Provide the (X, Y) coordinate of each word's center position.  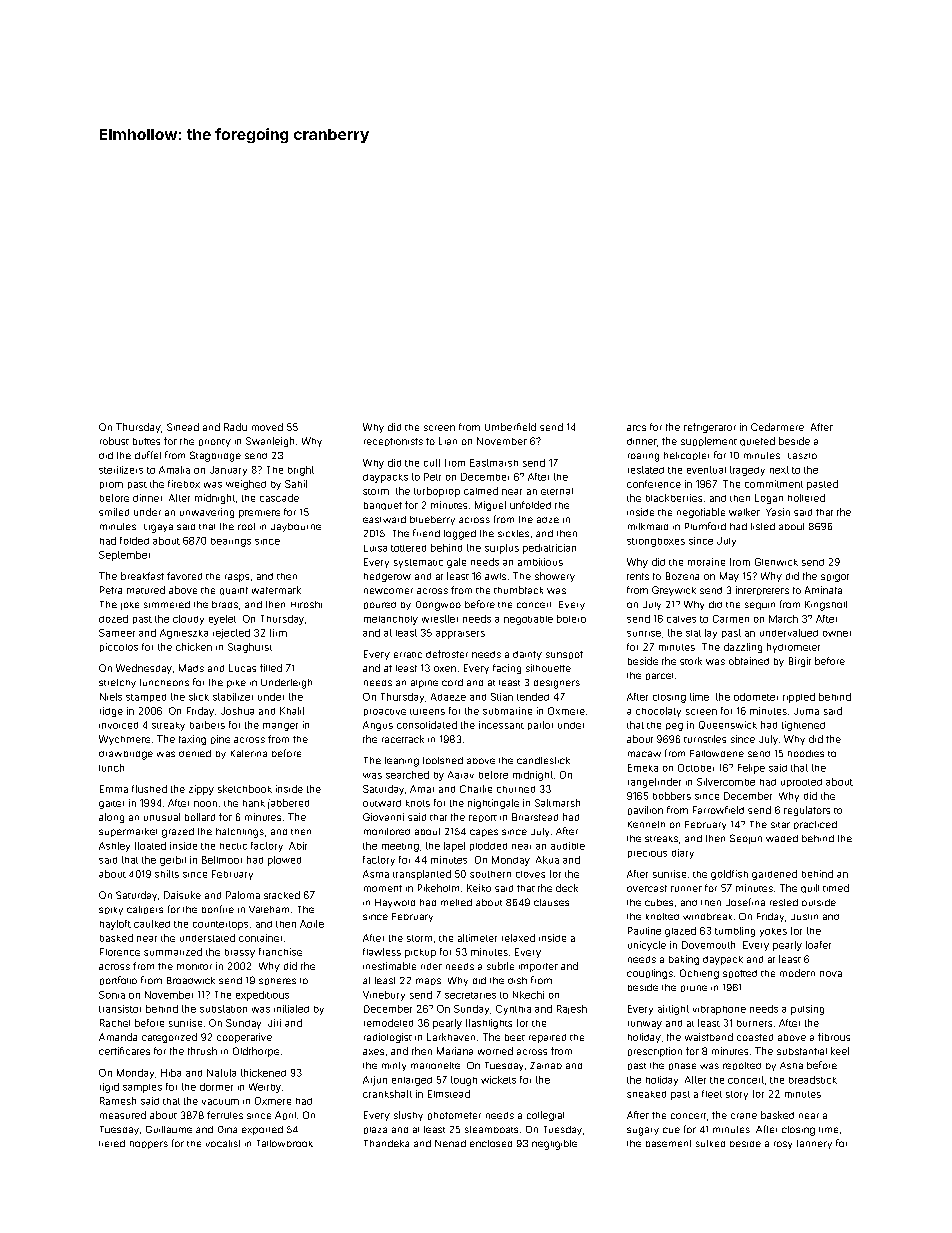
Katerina (249, 753)
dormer (216, 1087)
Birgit (800, 662)
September (124, 556)
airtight (673, 1010)
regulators (807, 811)
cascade (279, 498)
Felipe (751, 769)
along (111, 818)
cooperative (244, 1038)
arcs (636, 428)
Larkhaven (451, 1037)
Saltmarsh (557, 803)
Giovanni (383, 817)
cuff (432, 463)
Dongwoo (438, 606)
